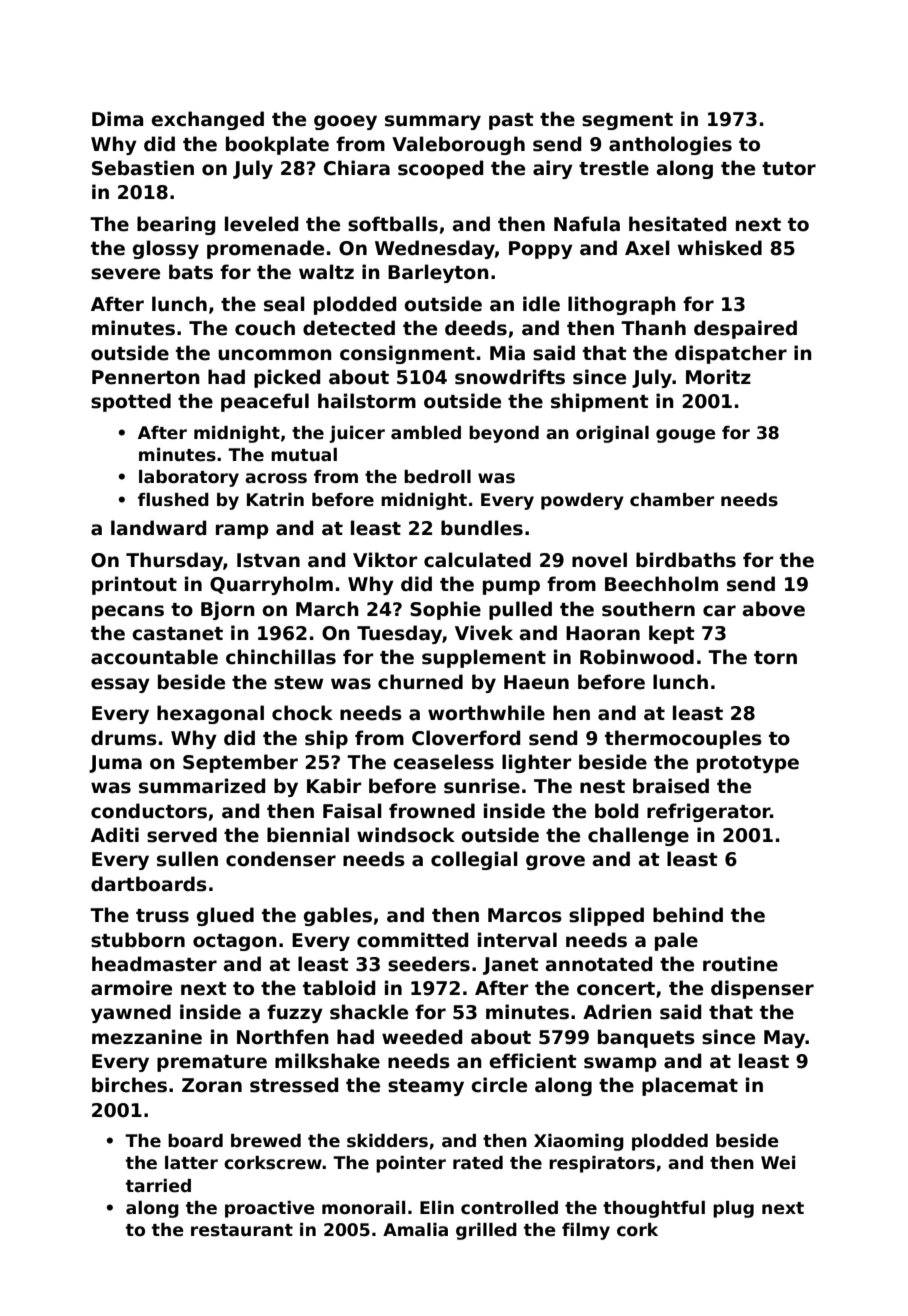 The height and width of the screenshot is (1316, 908). I want to click on tarried, so click(158, 1186).
